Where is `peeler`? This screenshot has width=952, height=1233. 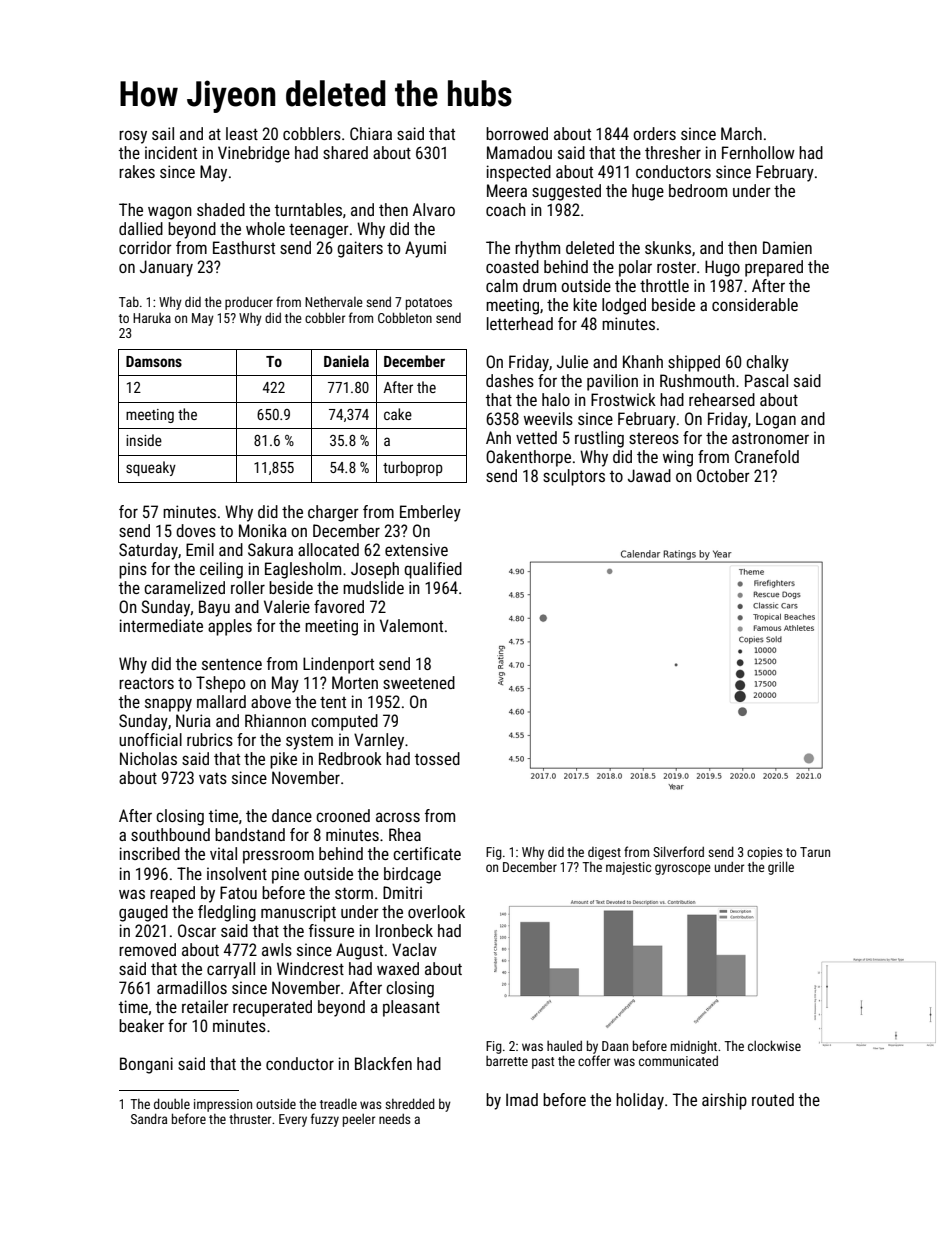
peeler is located at coordinates (359, 1120).
